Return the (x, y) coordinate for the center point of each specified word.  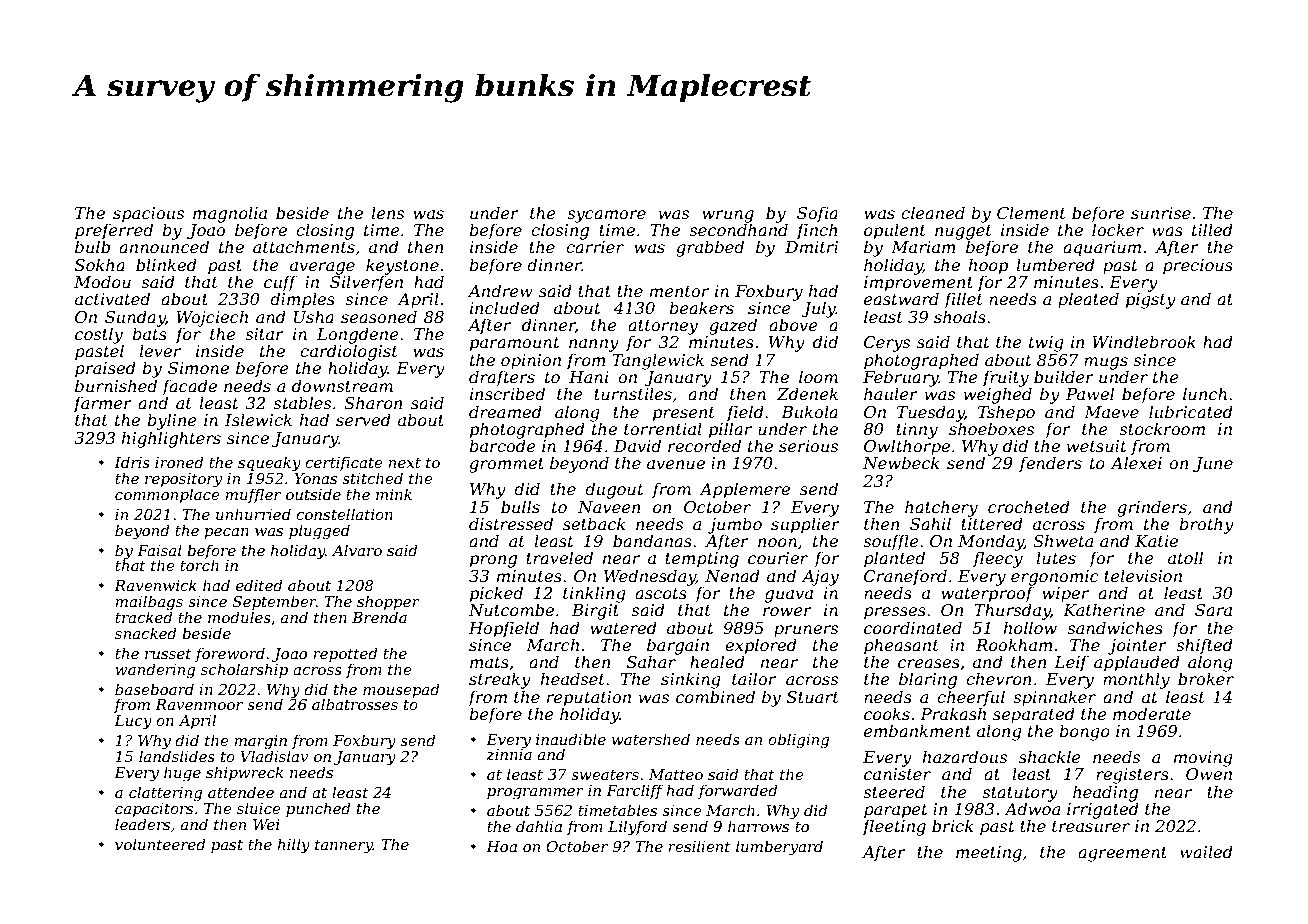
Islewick (258, 419)
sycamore (606, 216)
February (901, 378)
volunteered (160, 844)
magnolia (230, 214)
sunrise (1161, 213)
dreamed (505, 411)
